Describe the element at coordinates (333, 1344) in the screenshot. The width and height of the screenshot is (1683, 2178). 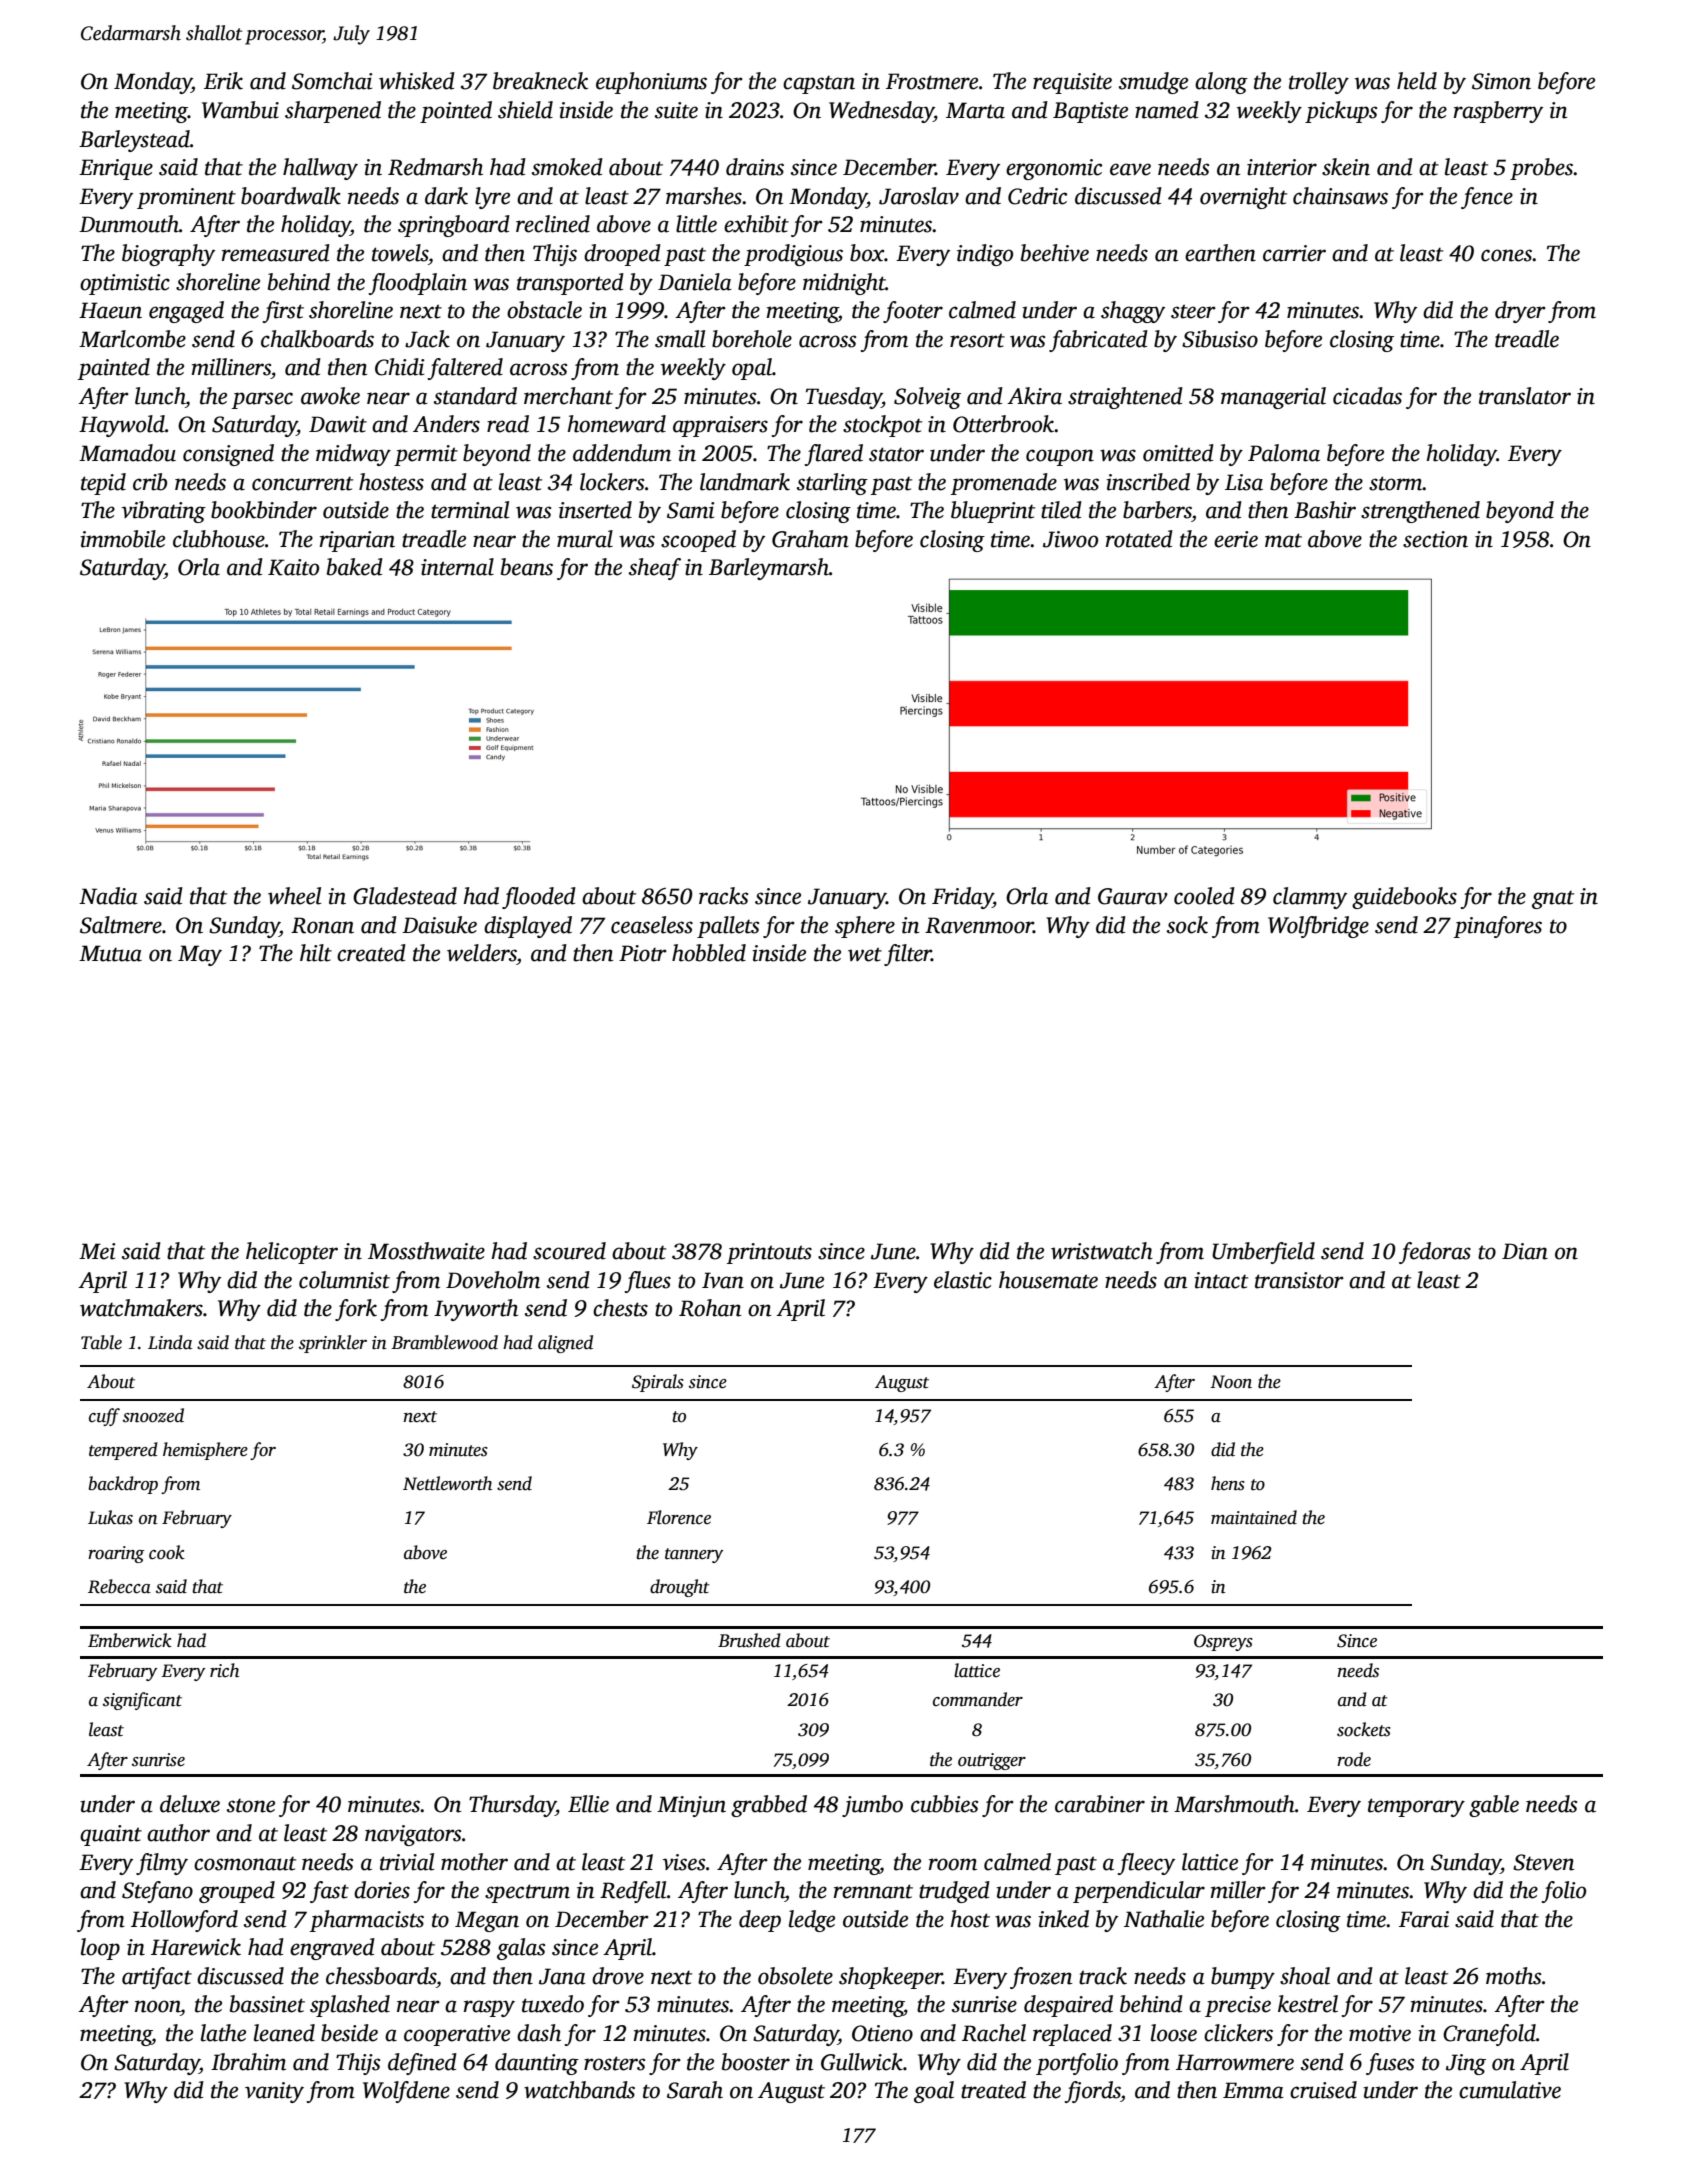
I see `sprinkler` at that location.
